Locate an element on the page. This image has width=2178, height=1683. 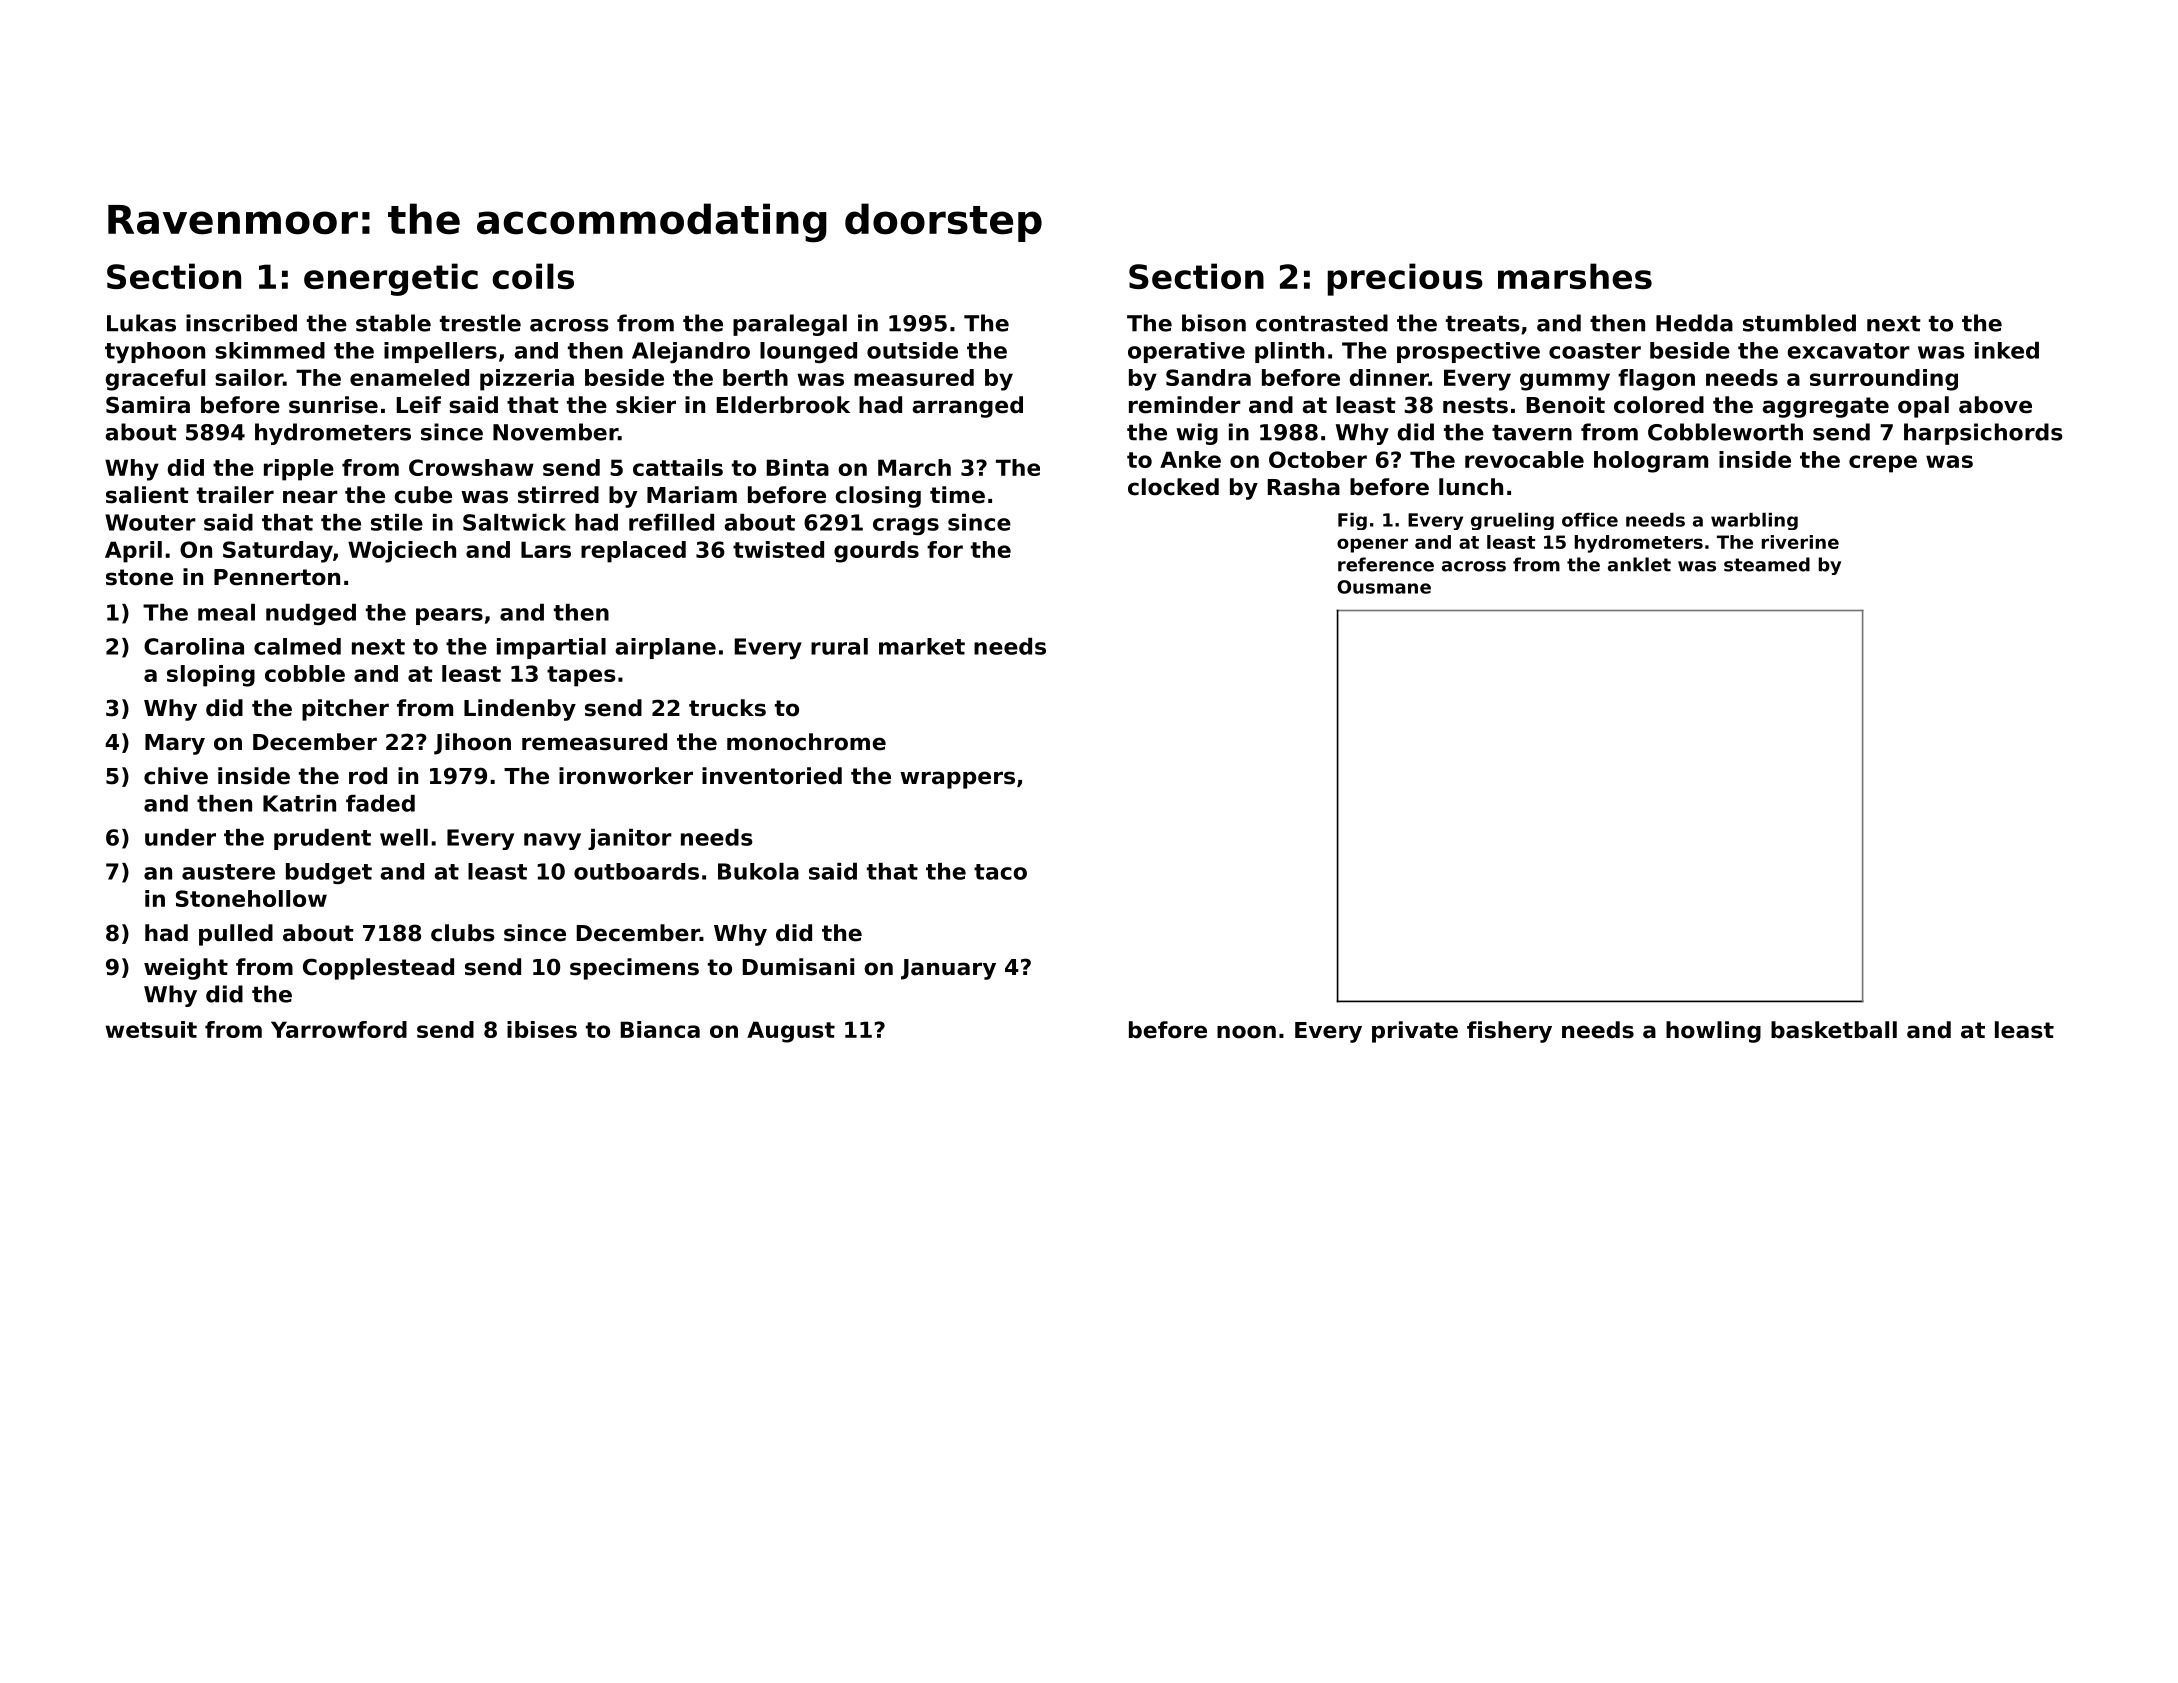
Lindenby is located at coordinates (520, 710).
